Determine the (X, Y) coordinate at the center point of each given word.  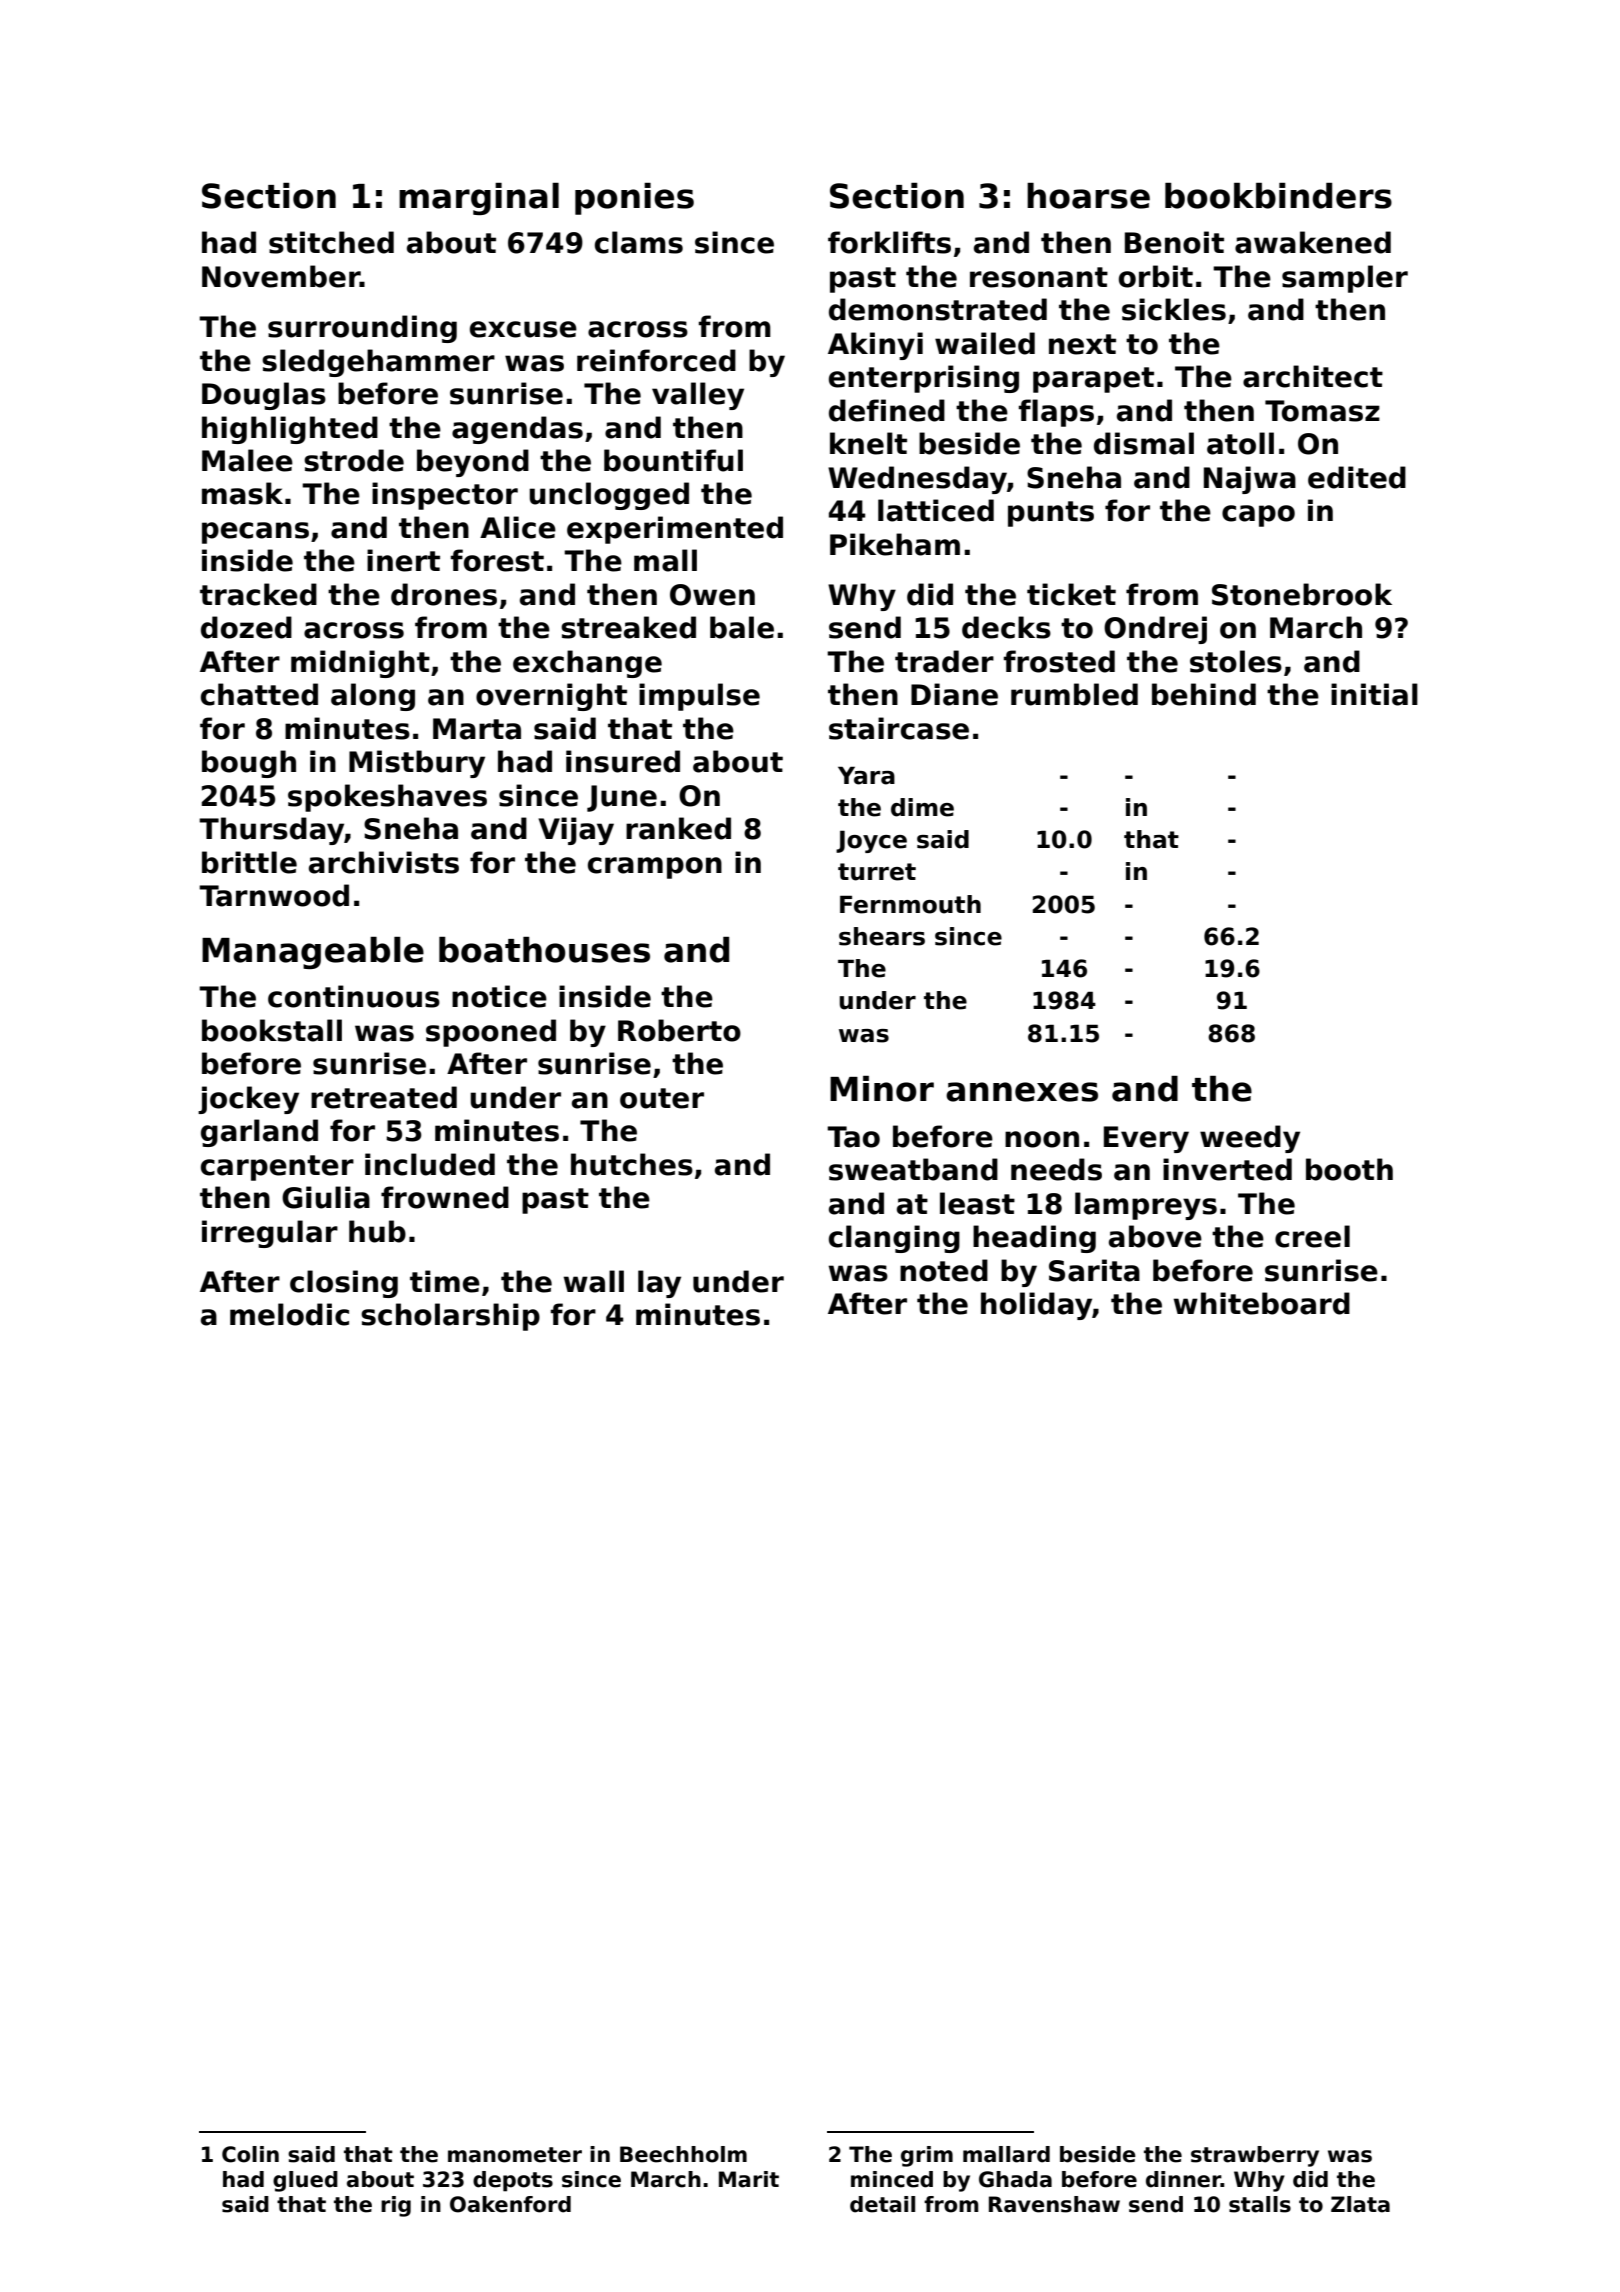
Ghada (1015, 2179)
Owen (712, 595)
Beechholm (683, 2154)
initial (1374, 694)
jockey (248, 1100)
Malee (247, 460)
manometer (515, 2155)
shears (882, 936)
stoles (1236, 661)
